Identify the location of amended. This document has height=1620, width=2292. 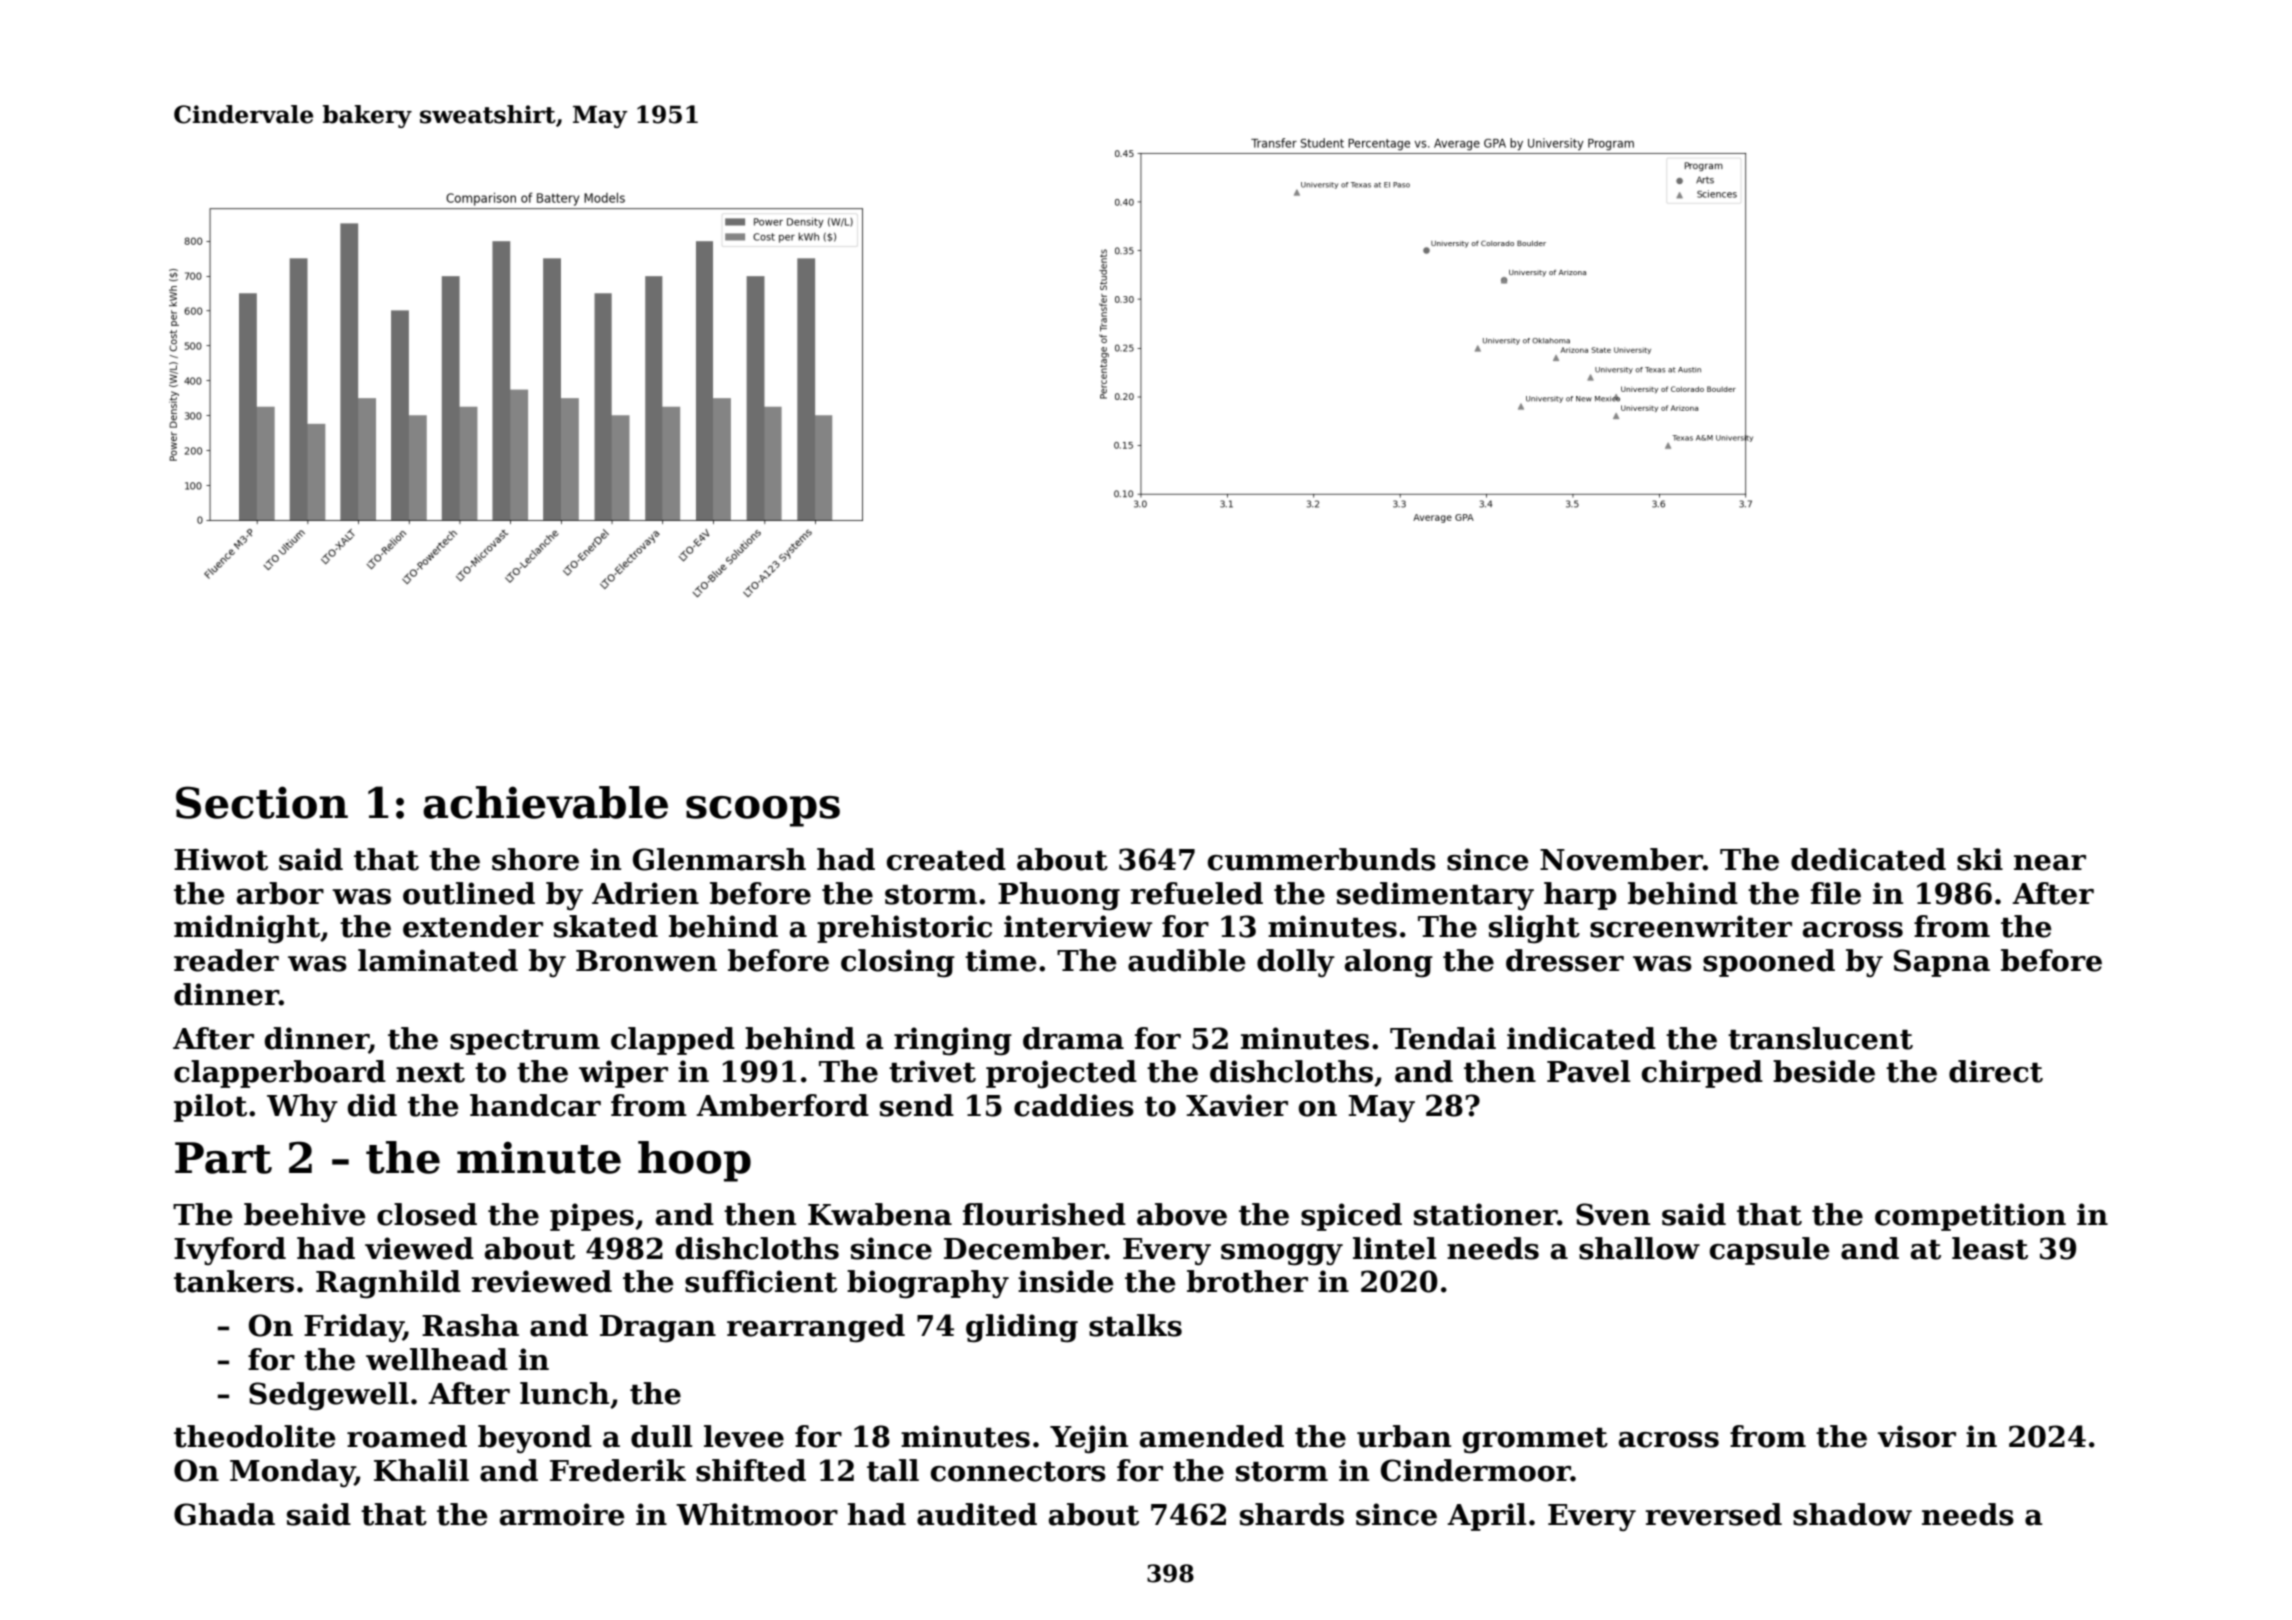
(1212, 1436).
